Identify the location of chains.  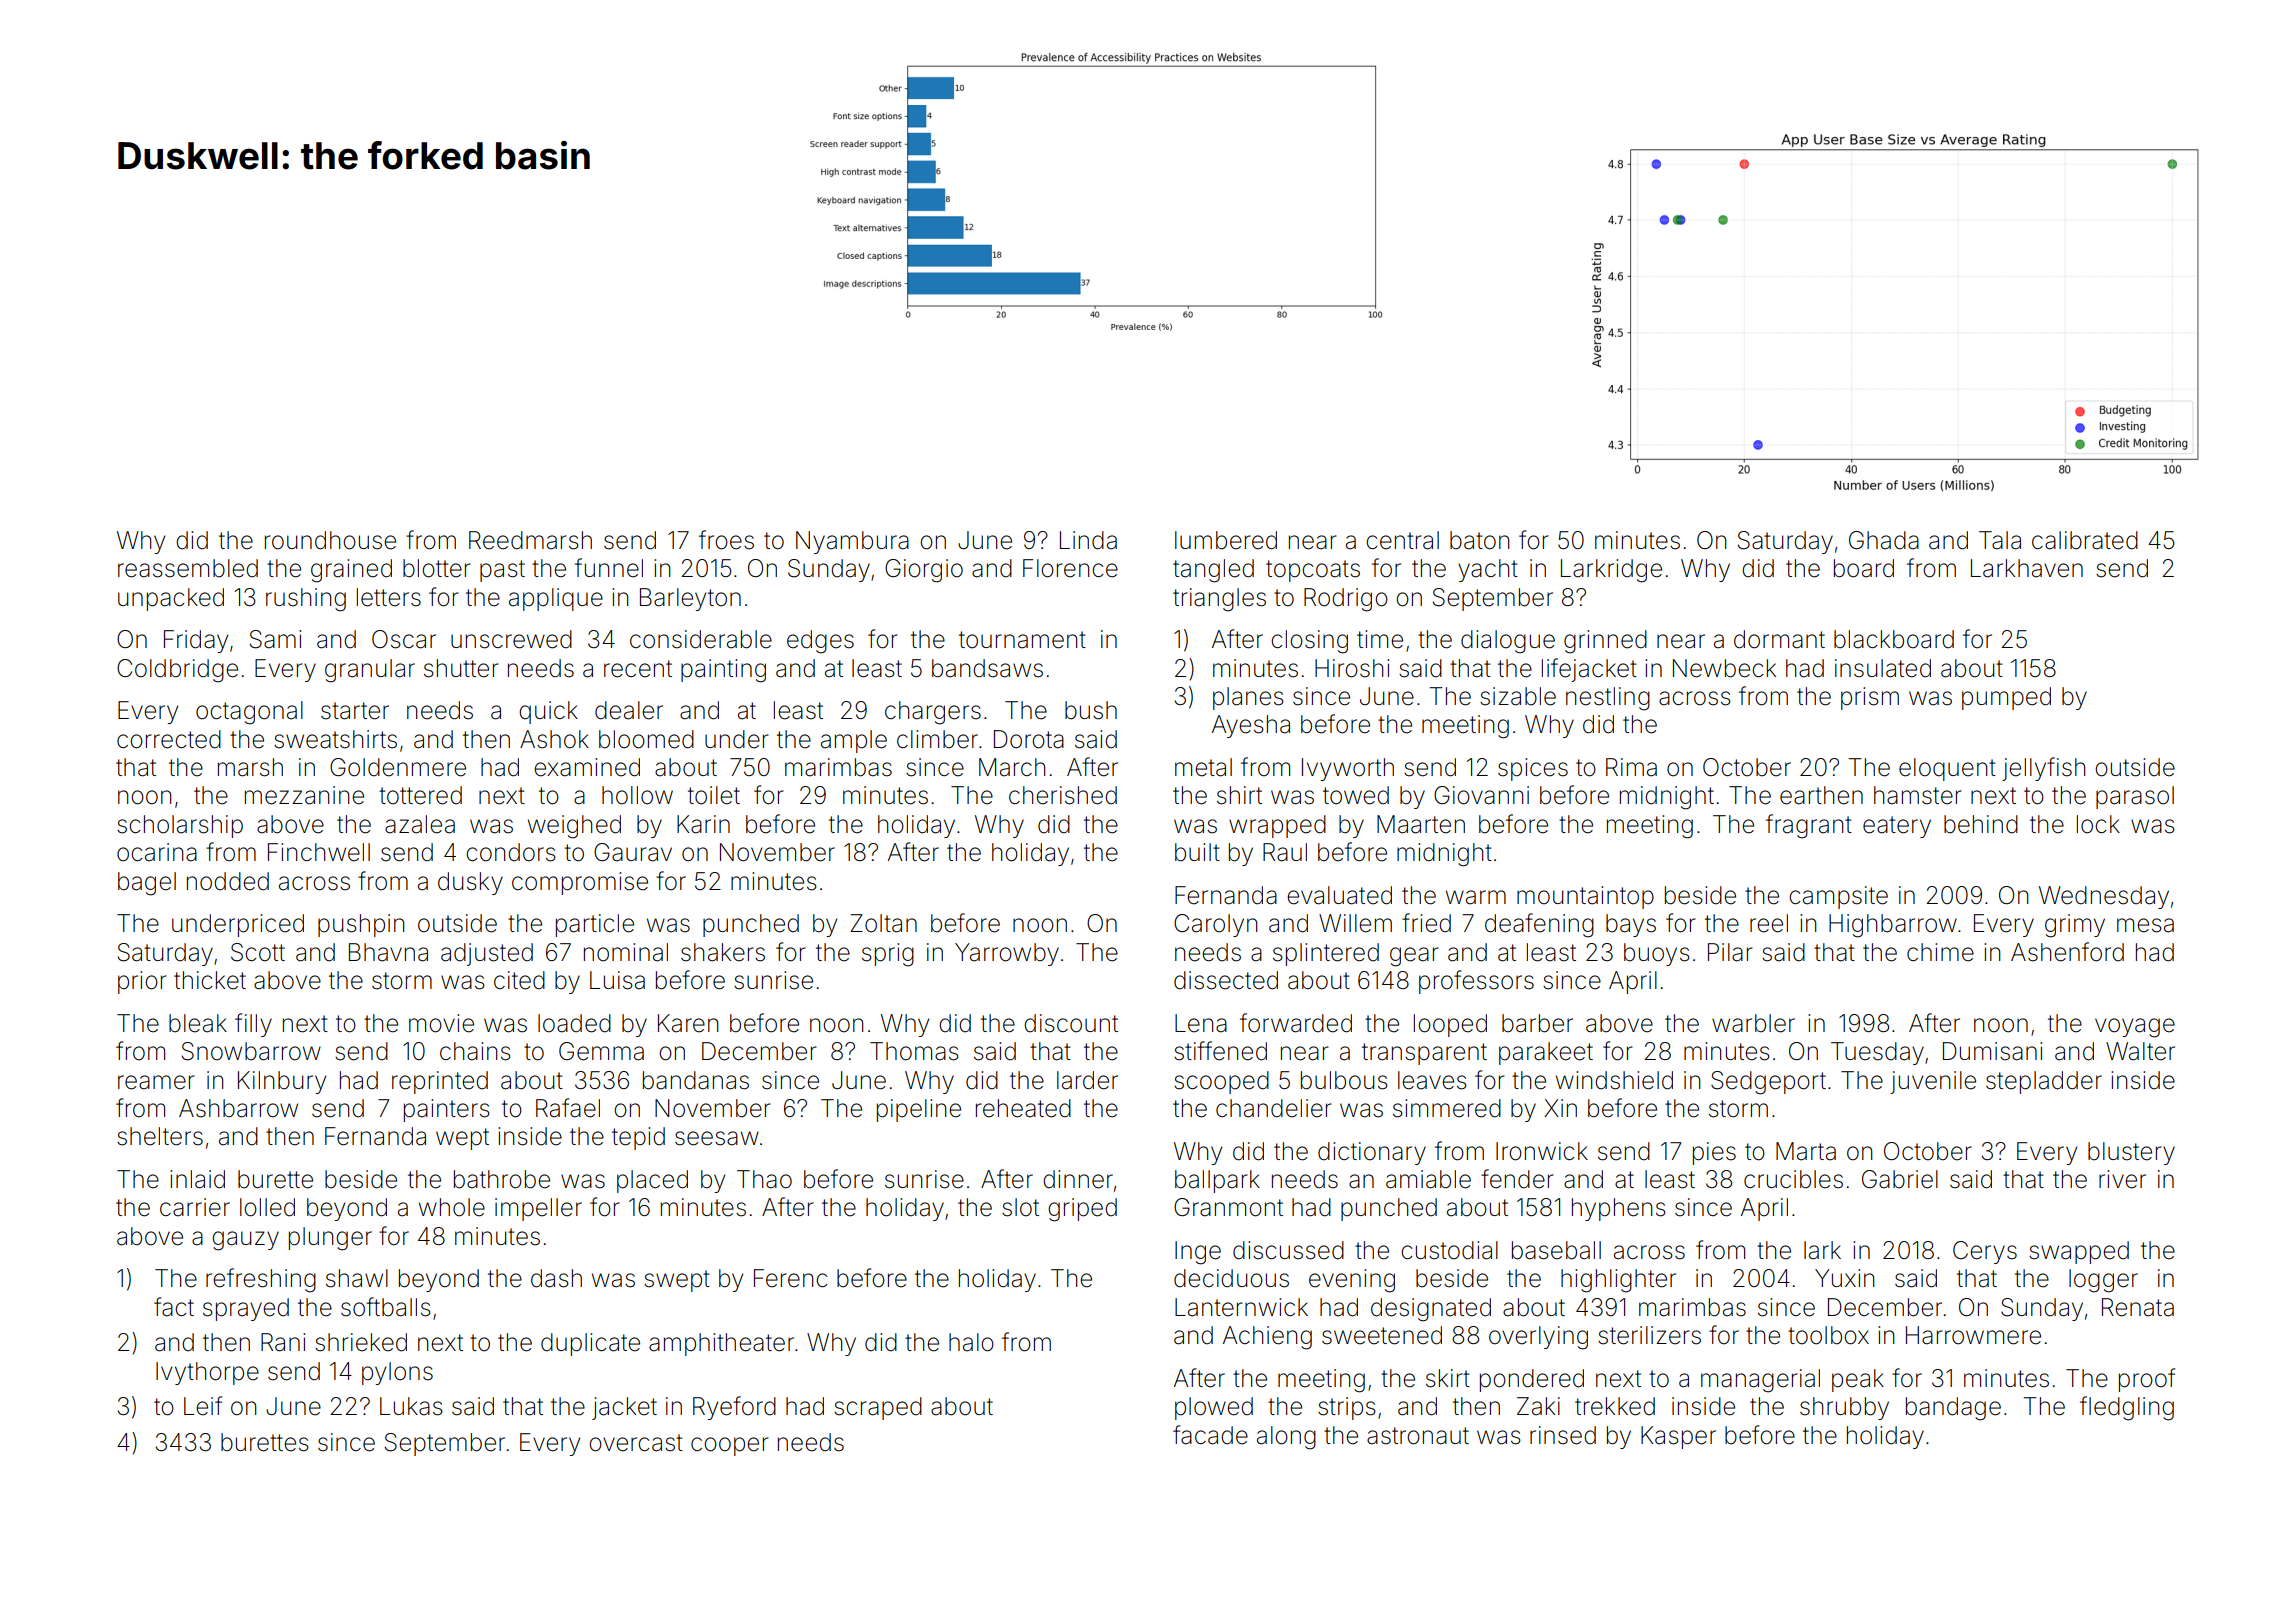
(475, 1051).
